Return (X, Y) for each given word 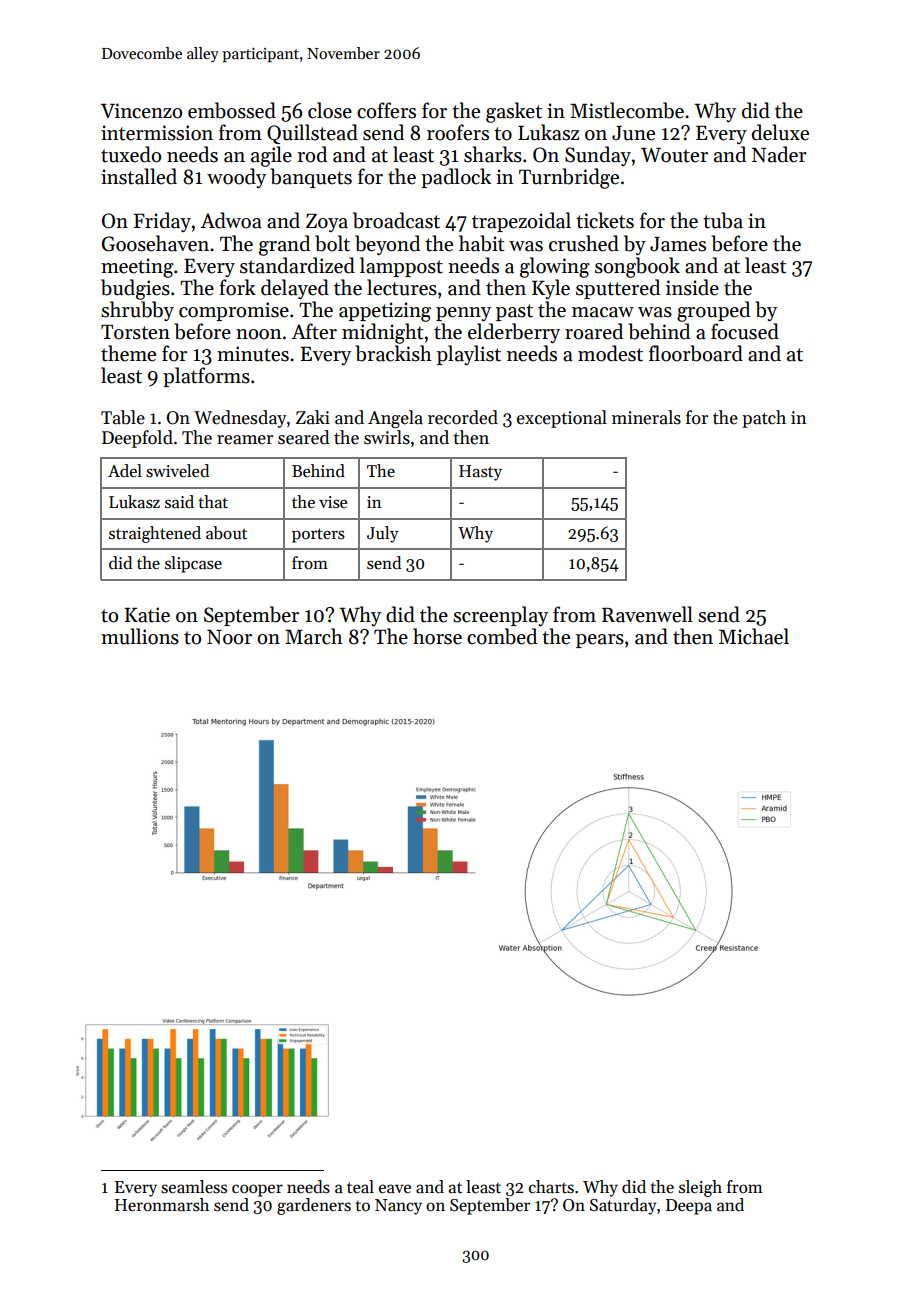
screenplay (500, 616)
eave (395, 1189)
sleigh (700, 1188)
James (678, 244)
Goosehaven (155, 243)
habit (482, 243)
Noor (229, 637)
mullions (140, 636)
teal (360, 1186)
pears (600, 641)
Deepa (689, 1207)
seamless (194, 1187)
